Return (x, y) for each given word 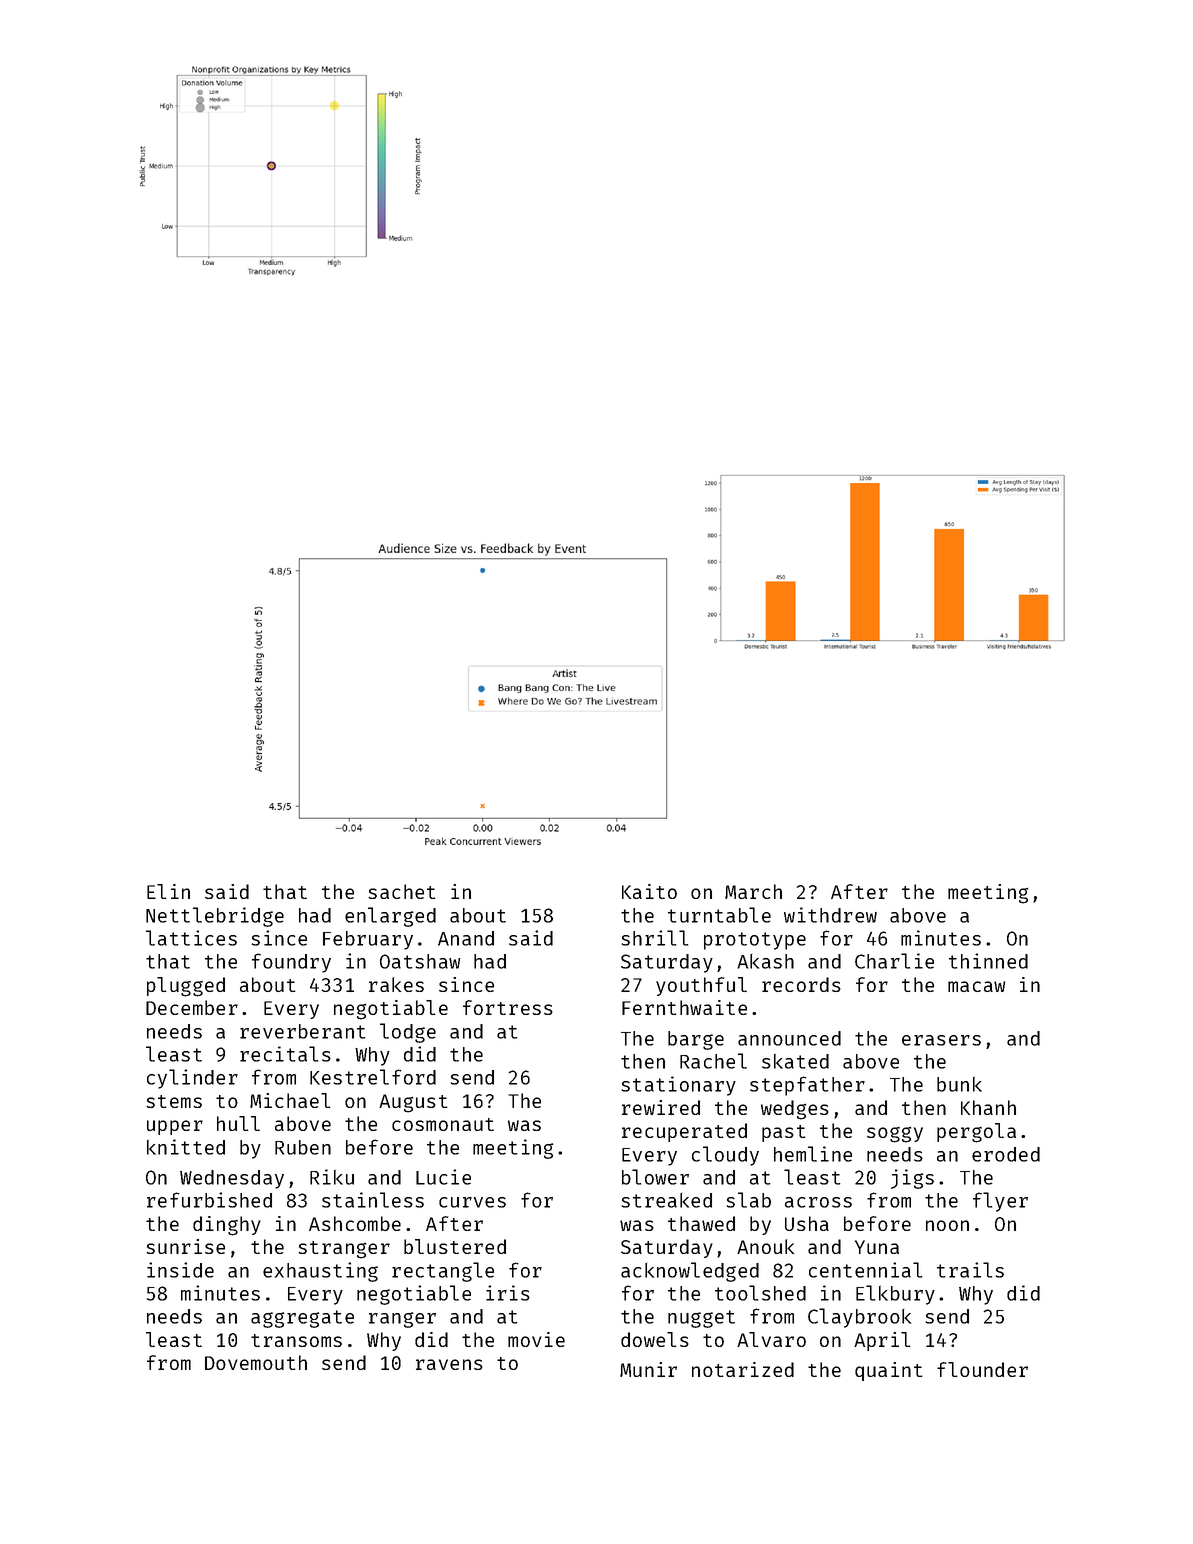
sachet (402, 891)
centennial (865, 1270)
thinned (988, 961)
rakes (396, 984)
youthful (701, 986)
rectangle (443, 1272)
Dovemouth (256, 1362)
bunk (959, 1084)
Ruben (303, 1147)
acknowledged (690, 1272)
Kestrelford (373, 1077)
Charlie (894, 961)
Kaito (649, 891)
